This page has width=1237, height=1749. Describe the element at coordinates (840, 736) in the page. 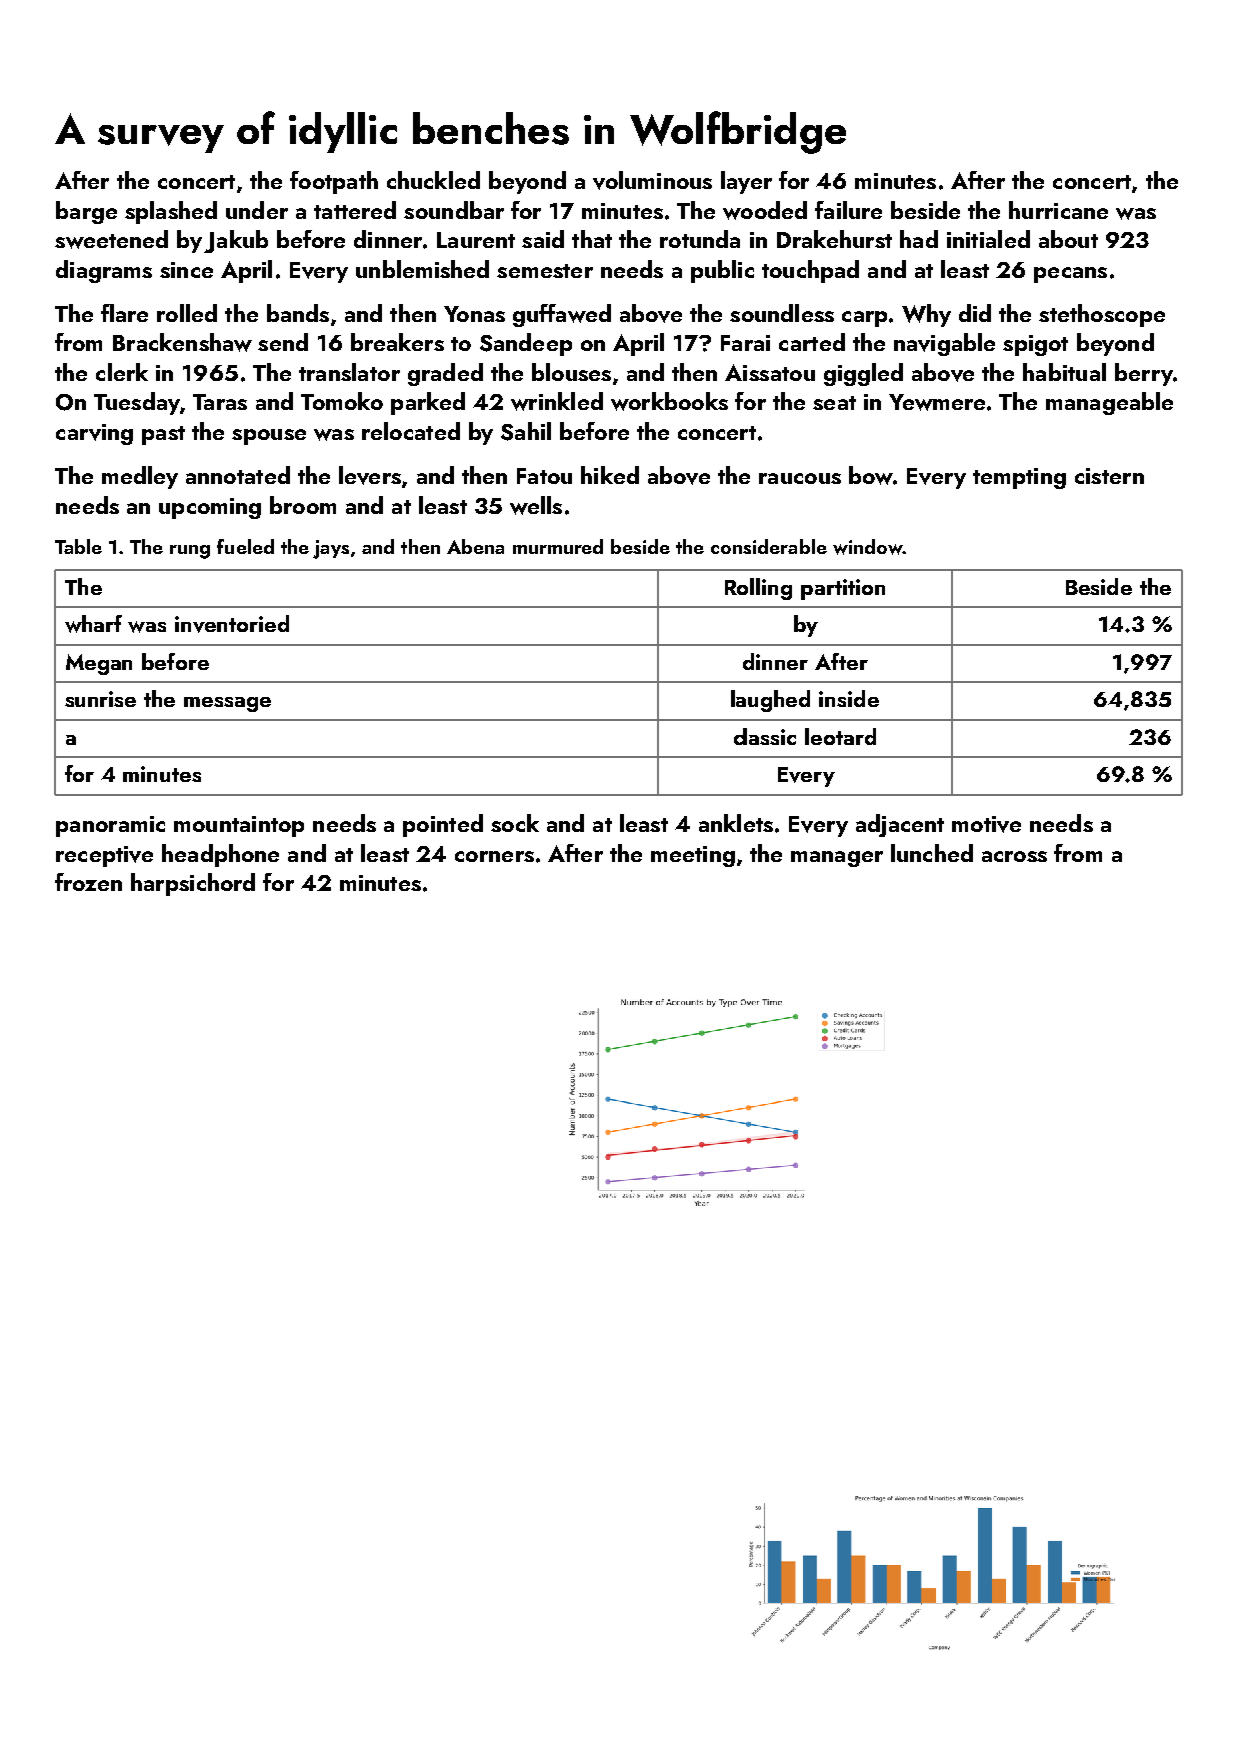

I see `leotard` at that location.
